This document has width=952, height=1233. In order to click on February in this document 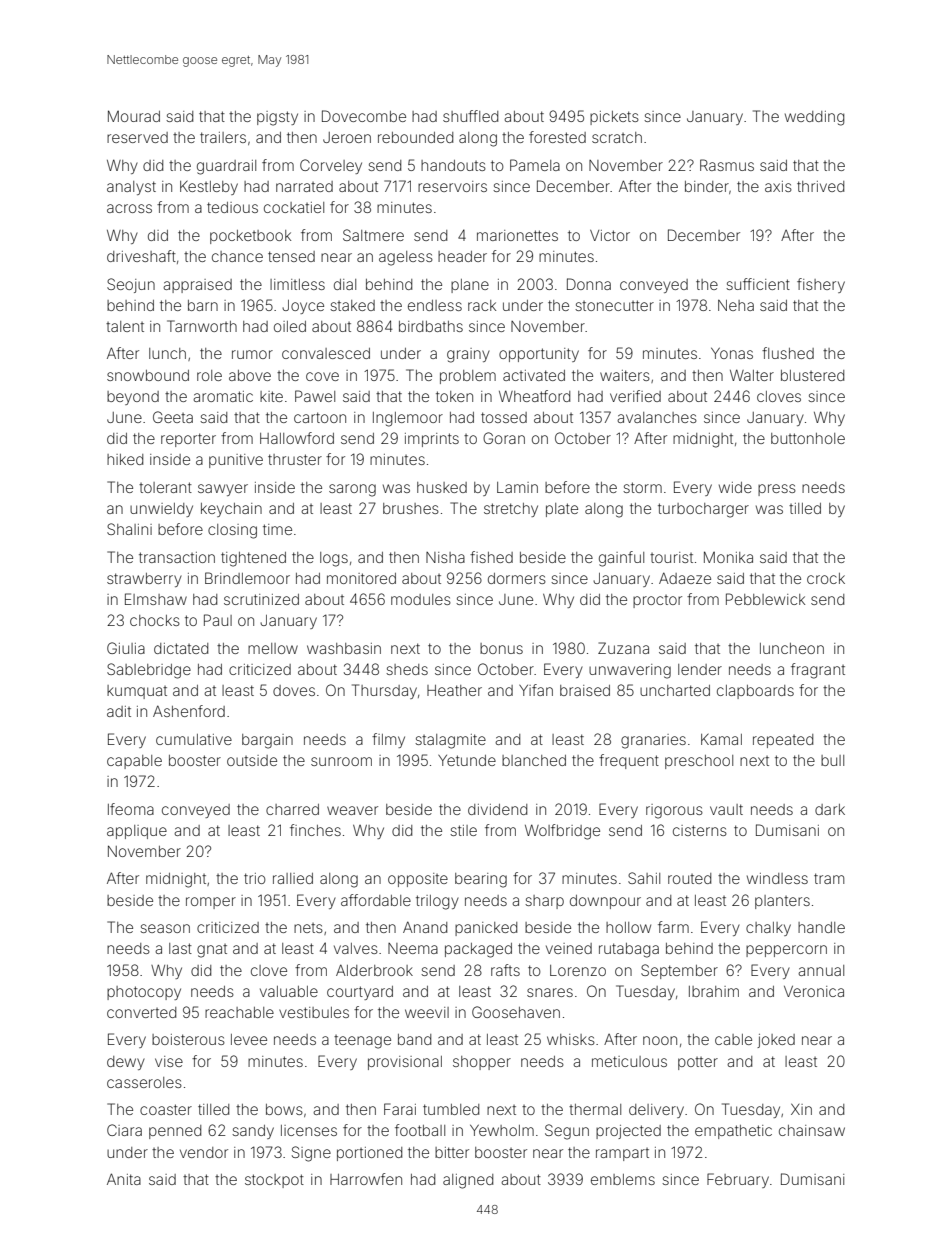, I will do `click(738, 1180)`.
